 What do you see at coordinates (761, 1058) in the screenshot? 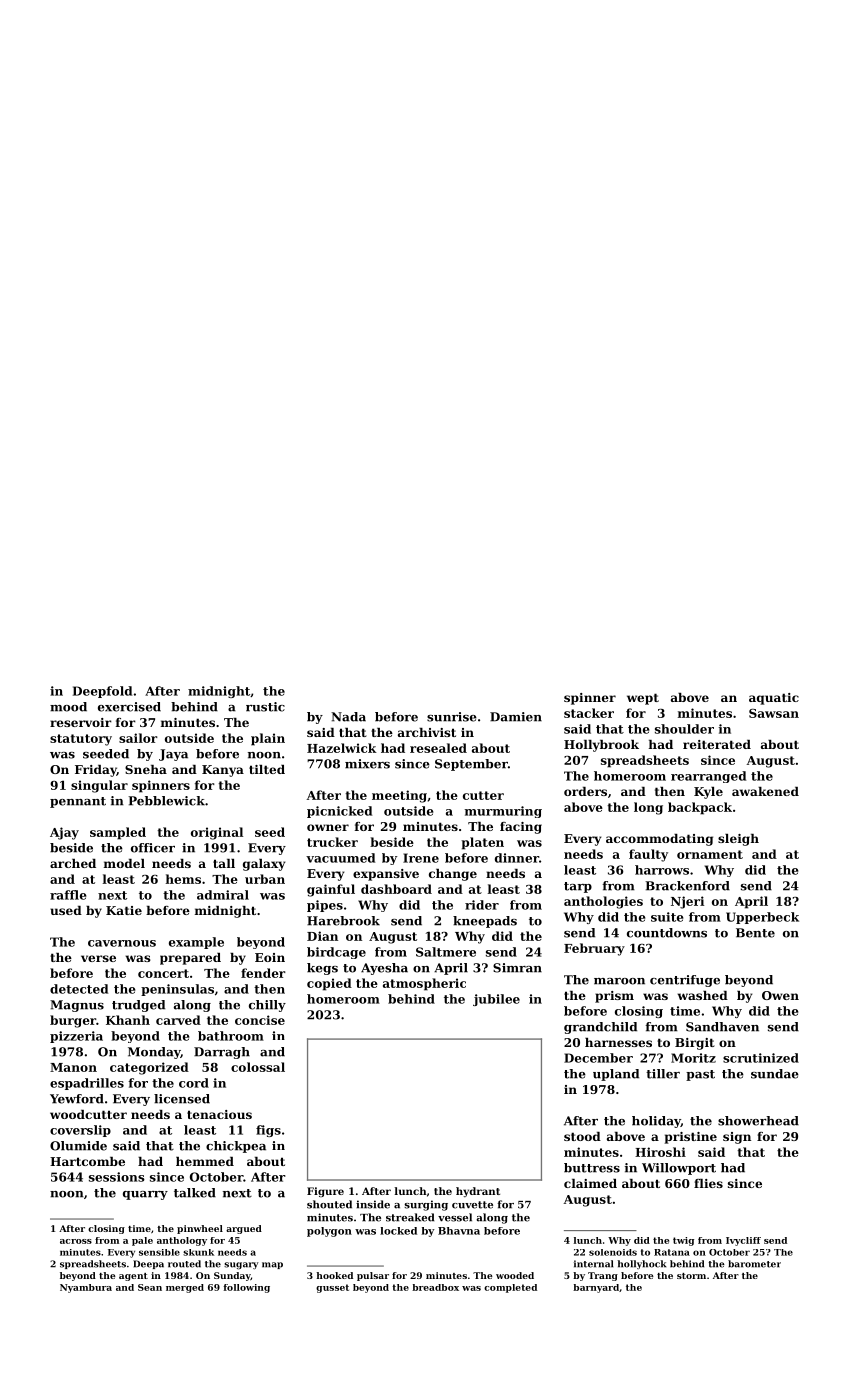
I see `scrutinized` at bounding box center [761, 1058].
